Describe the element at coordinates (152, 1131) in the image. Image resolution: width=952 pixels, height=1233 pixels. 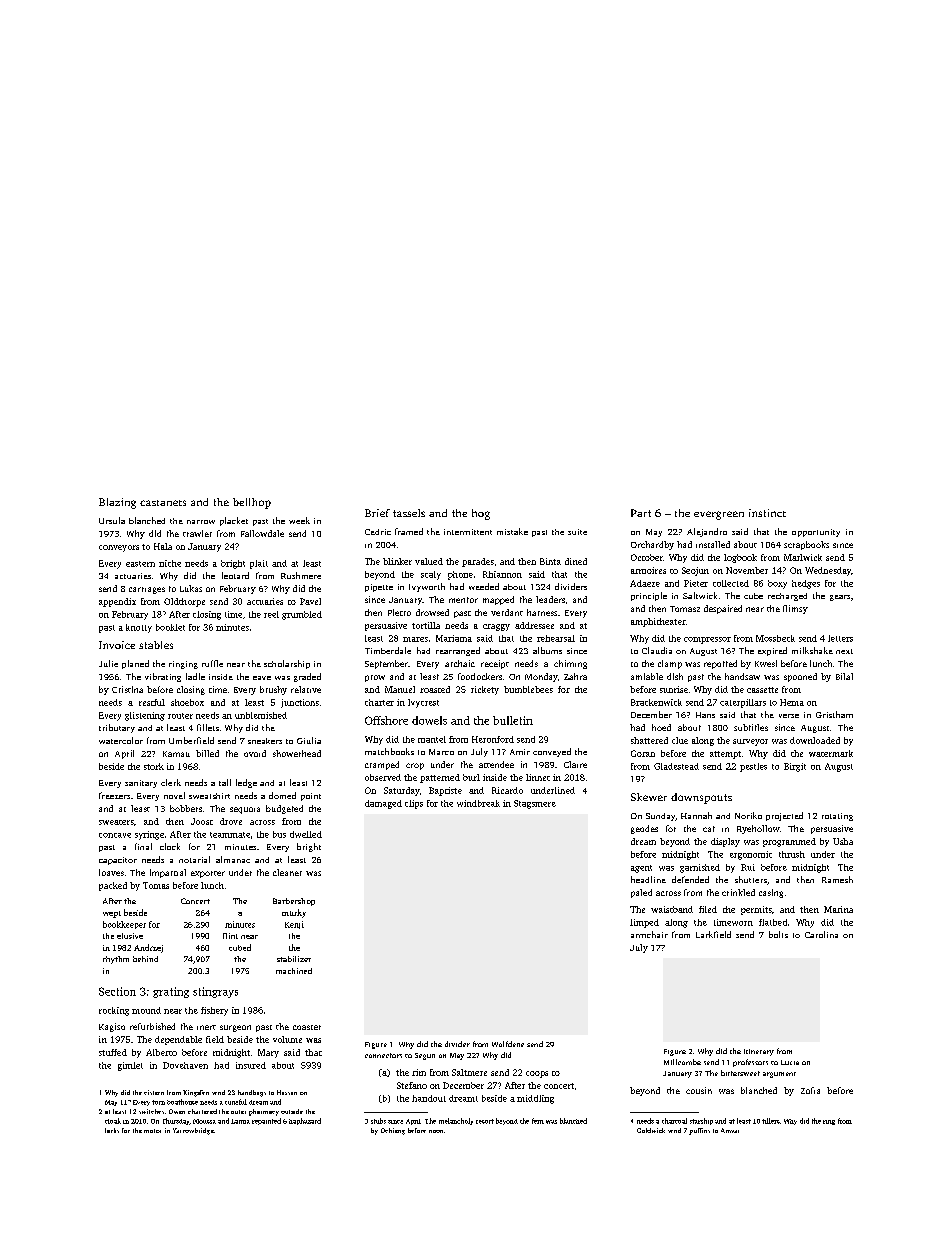
I see `motor` at that location.
